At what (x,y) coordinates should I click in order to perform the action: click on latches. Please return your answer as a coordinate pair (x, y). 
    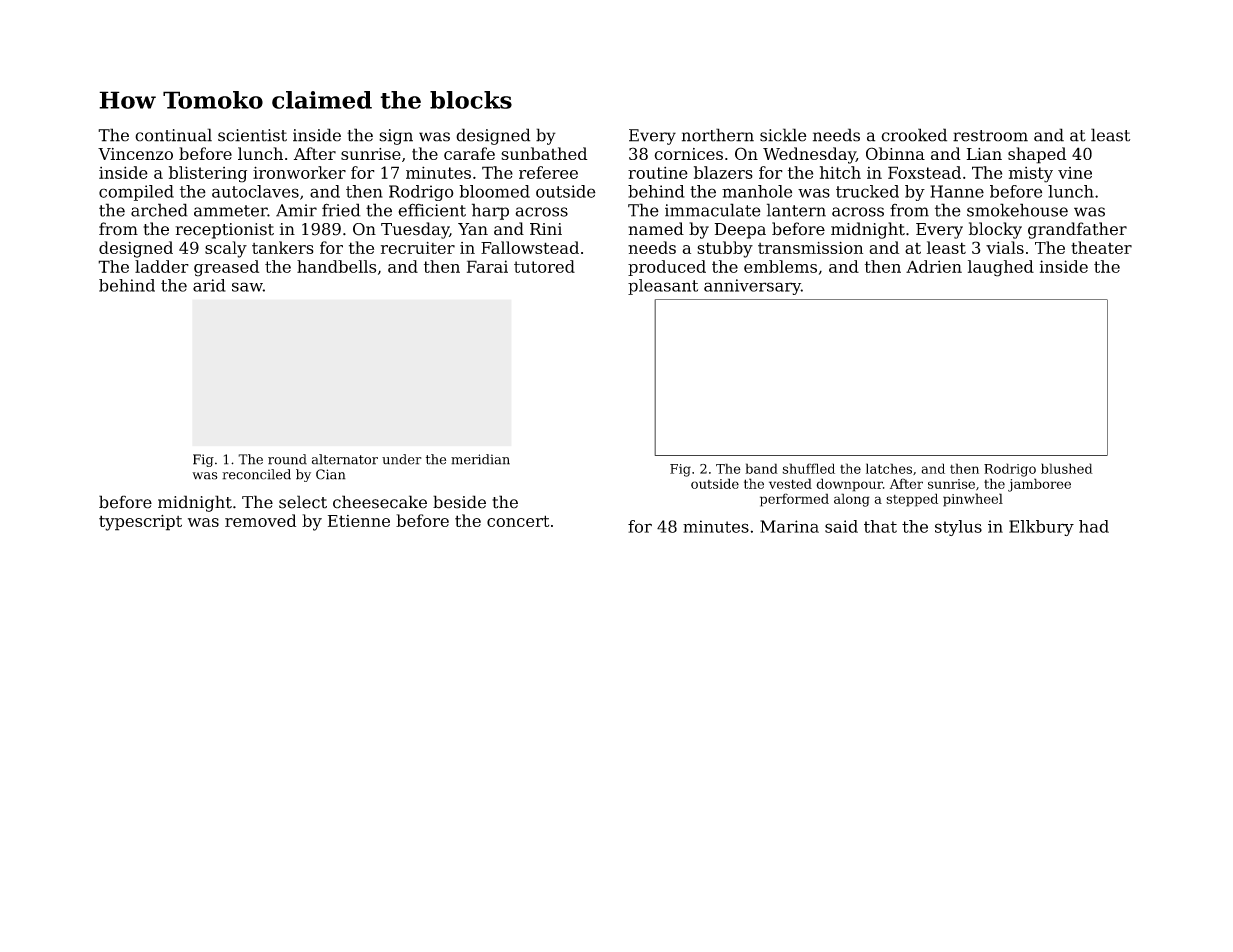
    Looking at the image, I should click on (889, 468).
